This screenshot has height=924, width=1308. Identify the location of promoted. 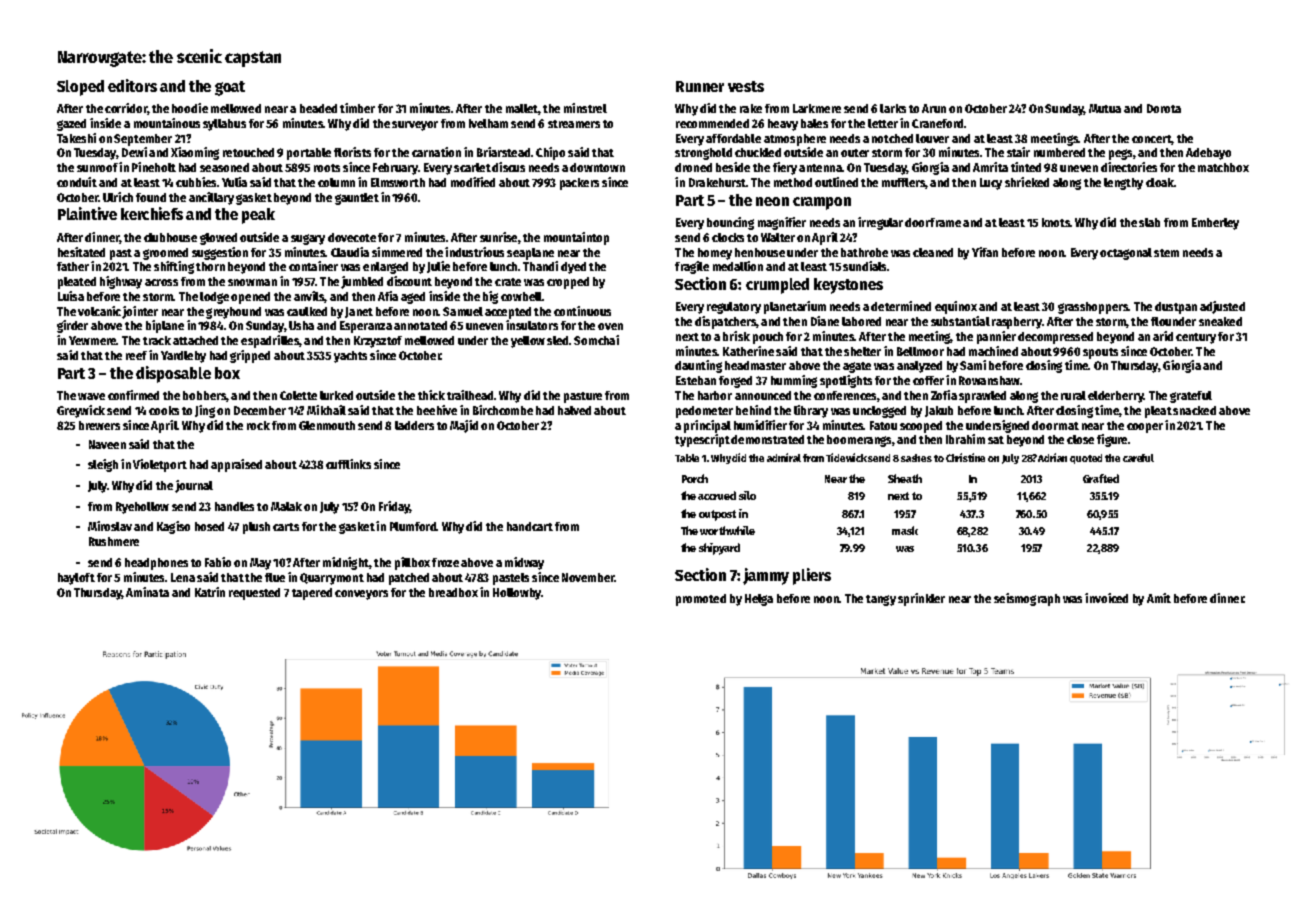
(701, 600).
